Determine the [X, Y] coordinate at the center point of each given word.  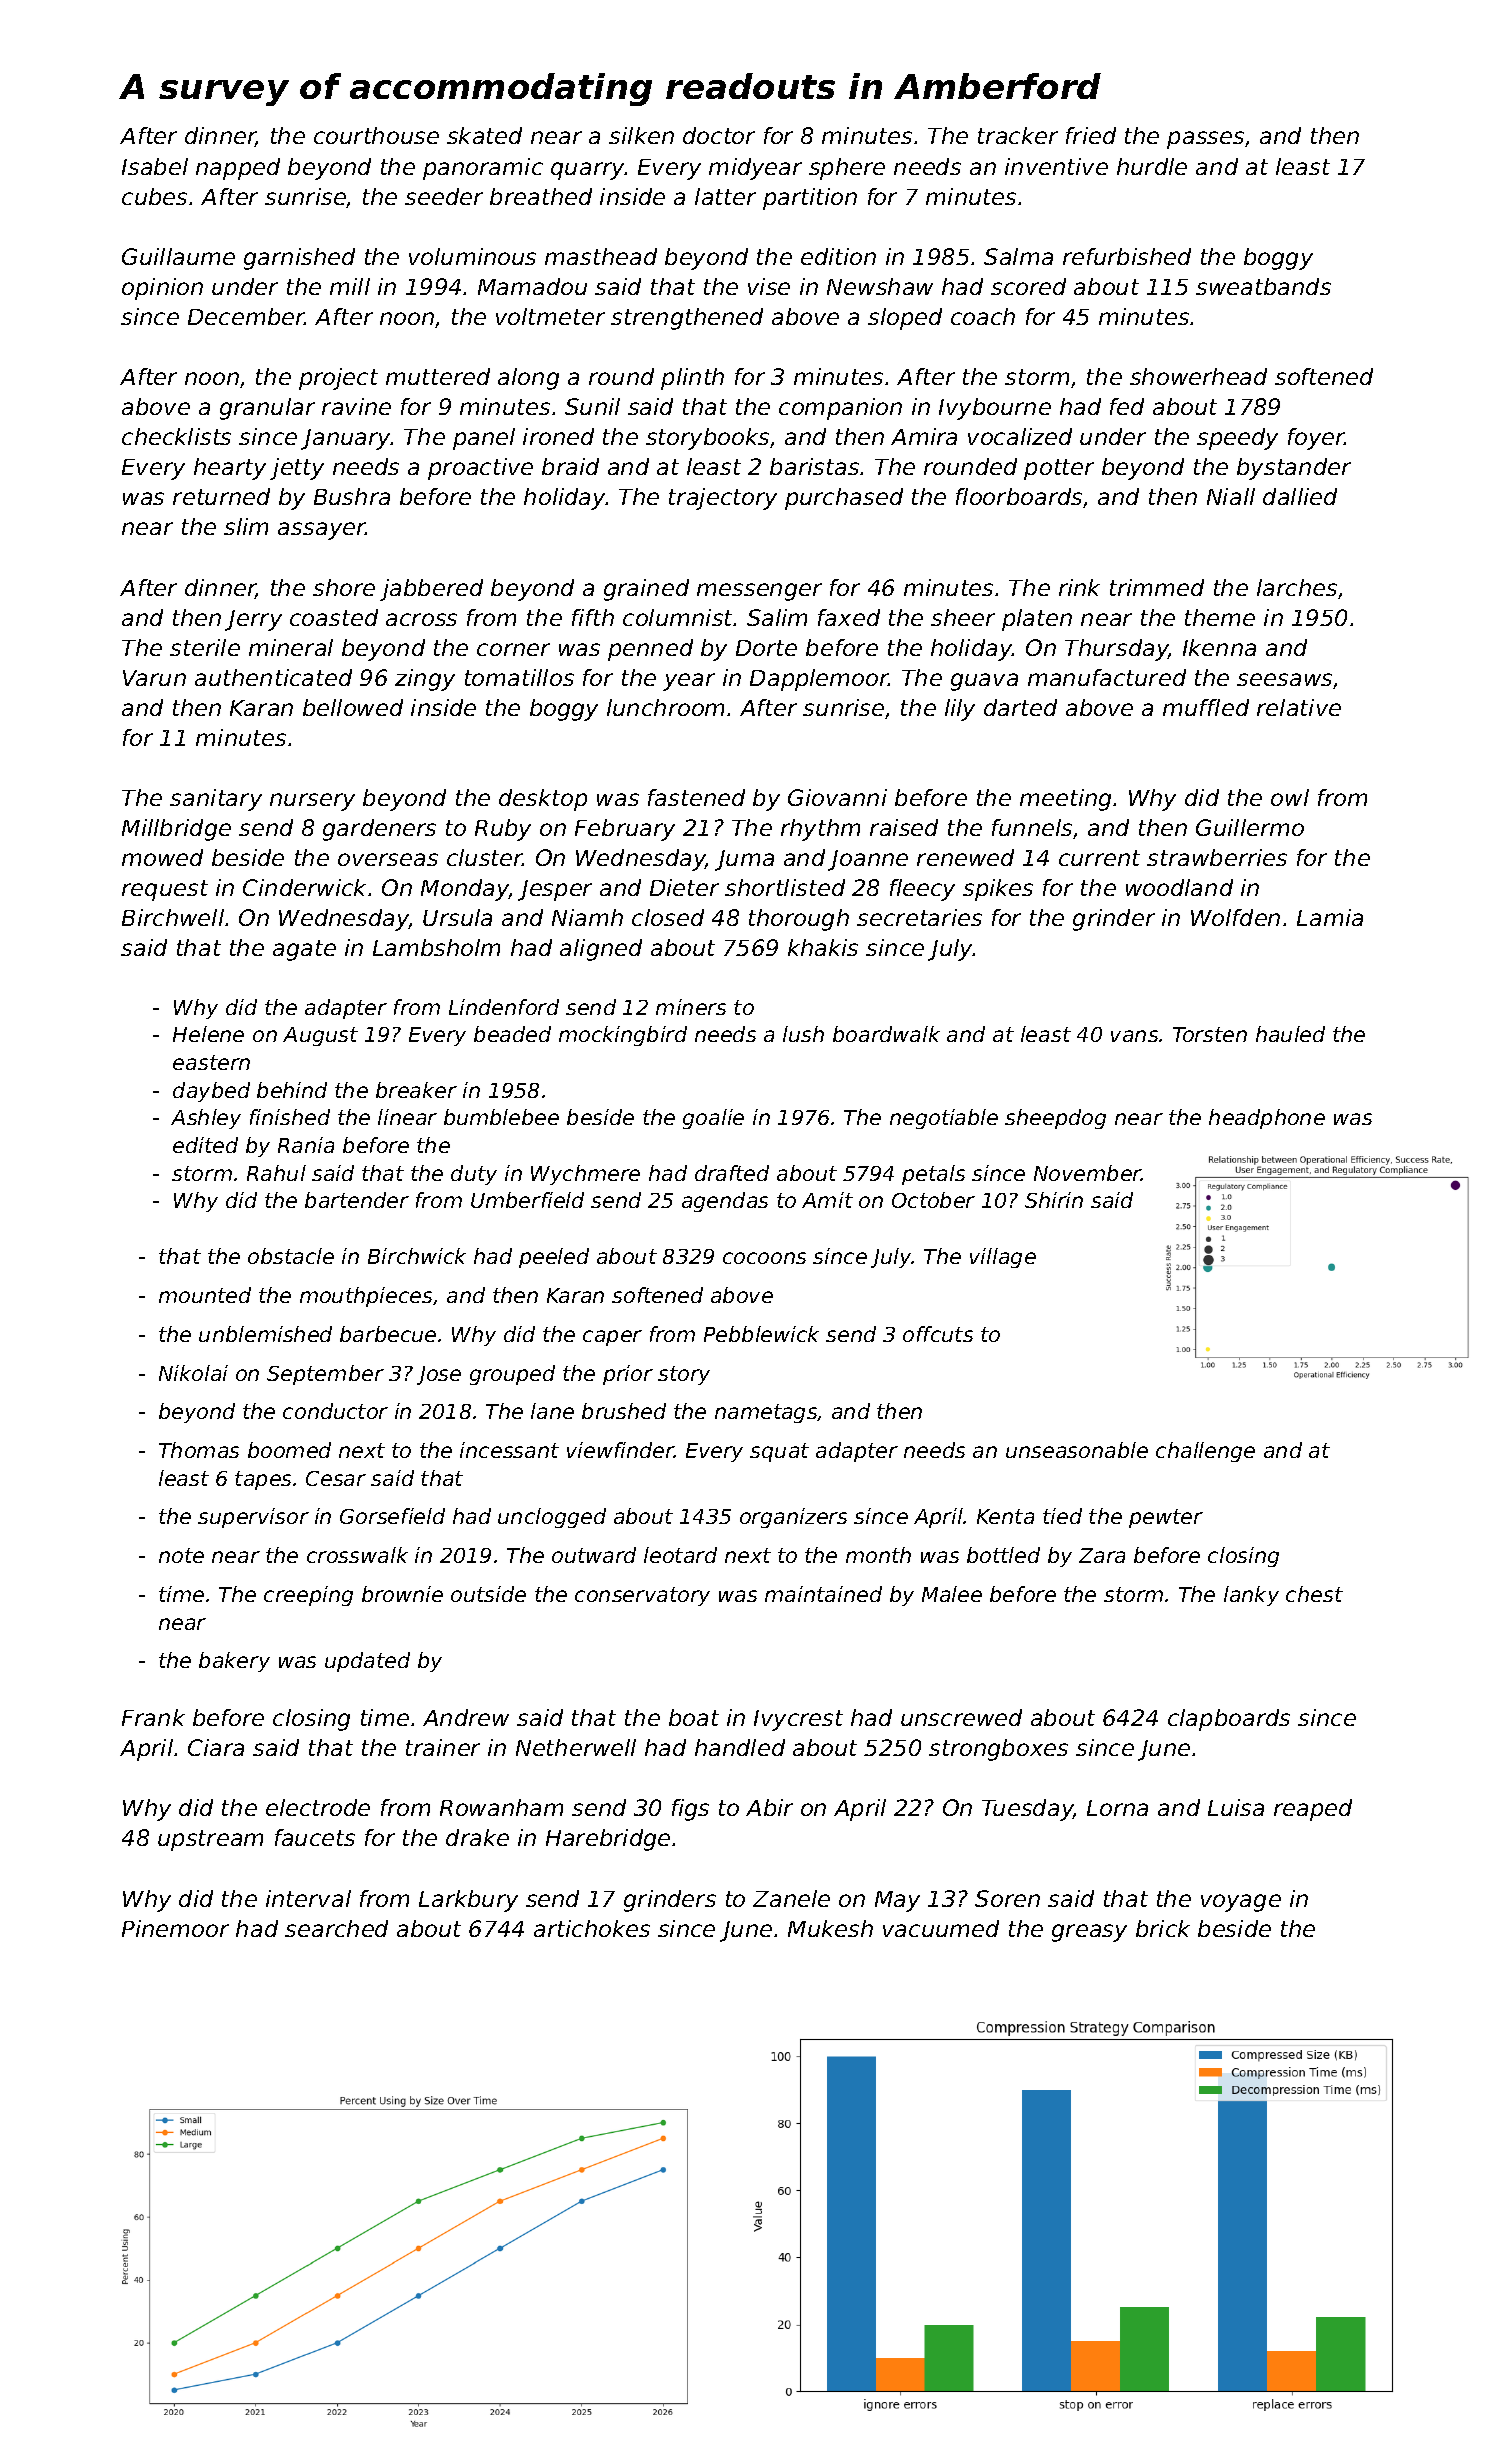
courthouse [376, 135]
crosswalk [357, 1555]
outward [594, 1555]
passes [1205, 140]
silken [641, 135]
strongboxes [998, 1750]
